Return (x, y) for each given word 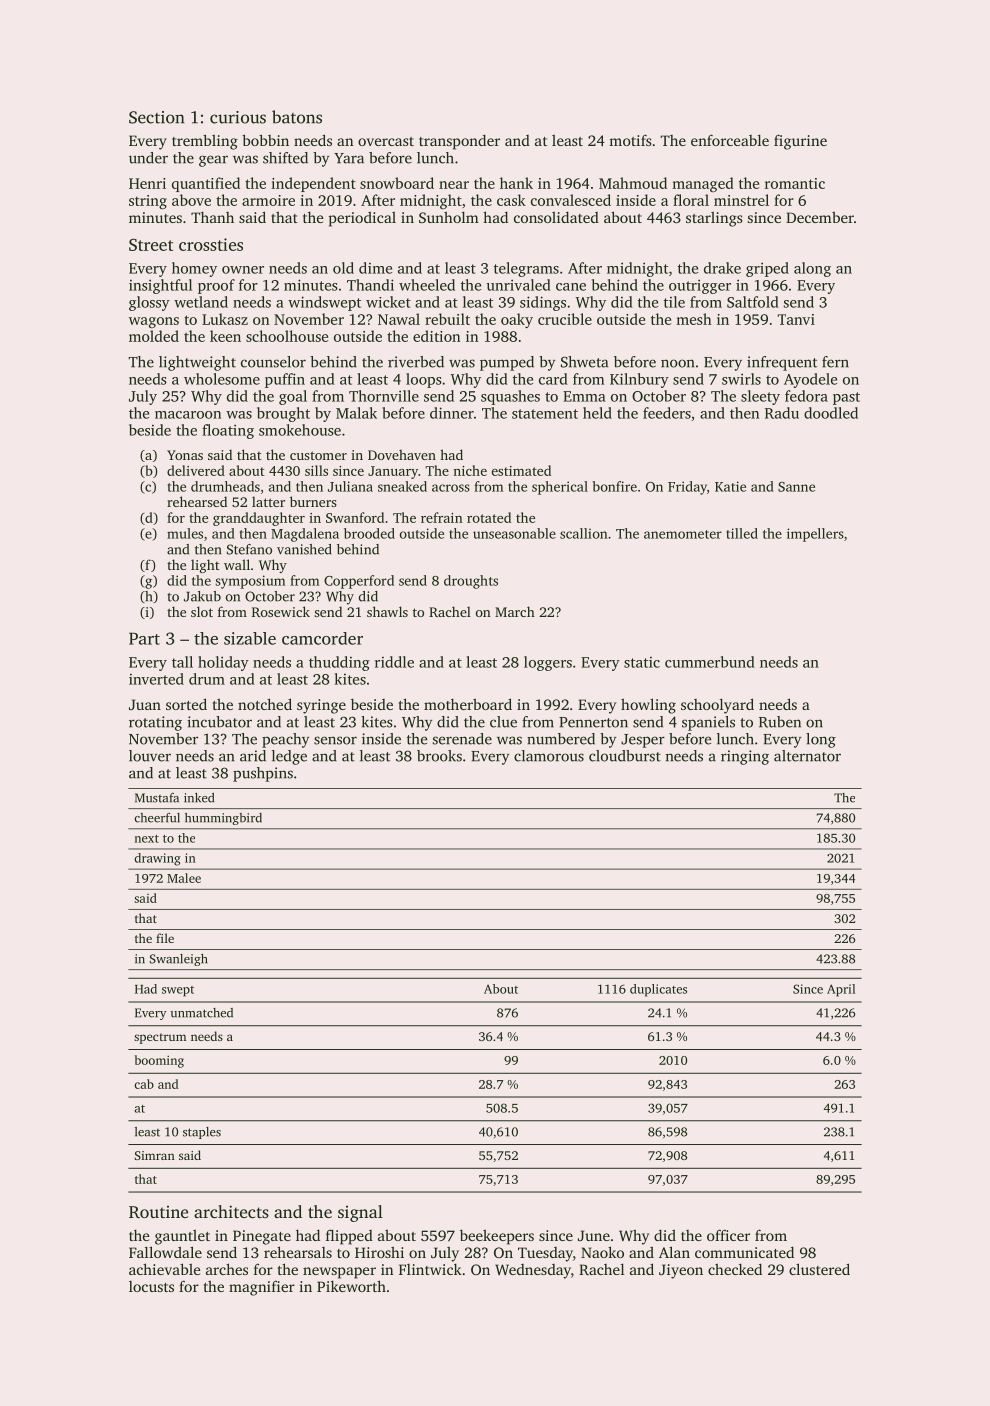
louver (150, 756)
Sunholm (449, 217)
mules (185, 533)
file (165, 938)
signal (360, 1213)
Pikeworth (351, 1286)
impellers (815, 535)
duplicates (658, 990)
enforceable (730, 140)
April (841, 990)
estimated (521, 470)
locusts (151, 1286)
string (148, 202)
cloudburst (625, 756)
